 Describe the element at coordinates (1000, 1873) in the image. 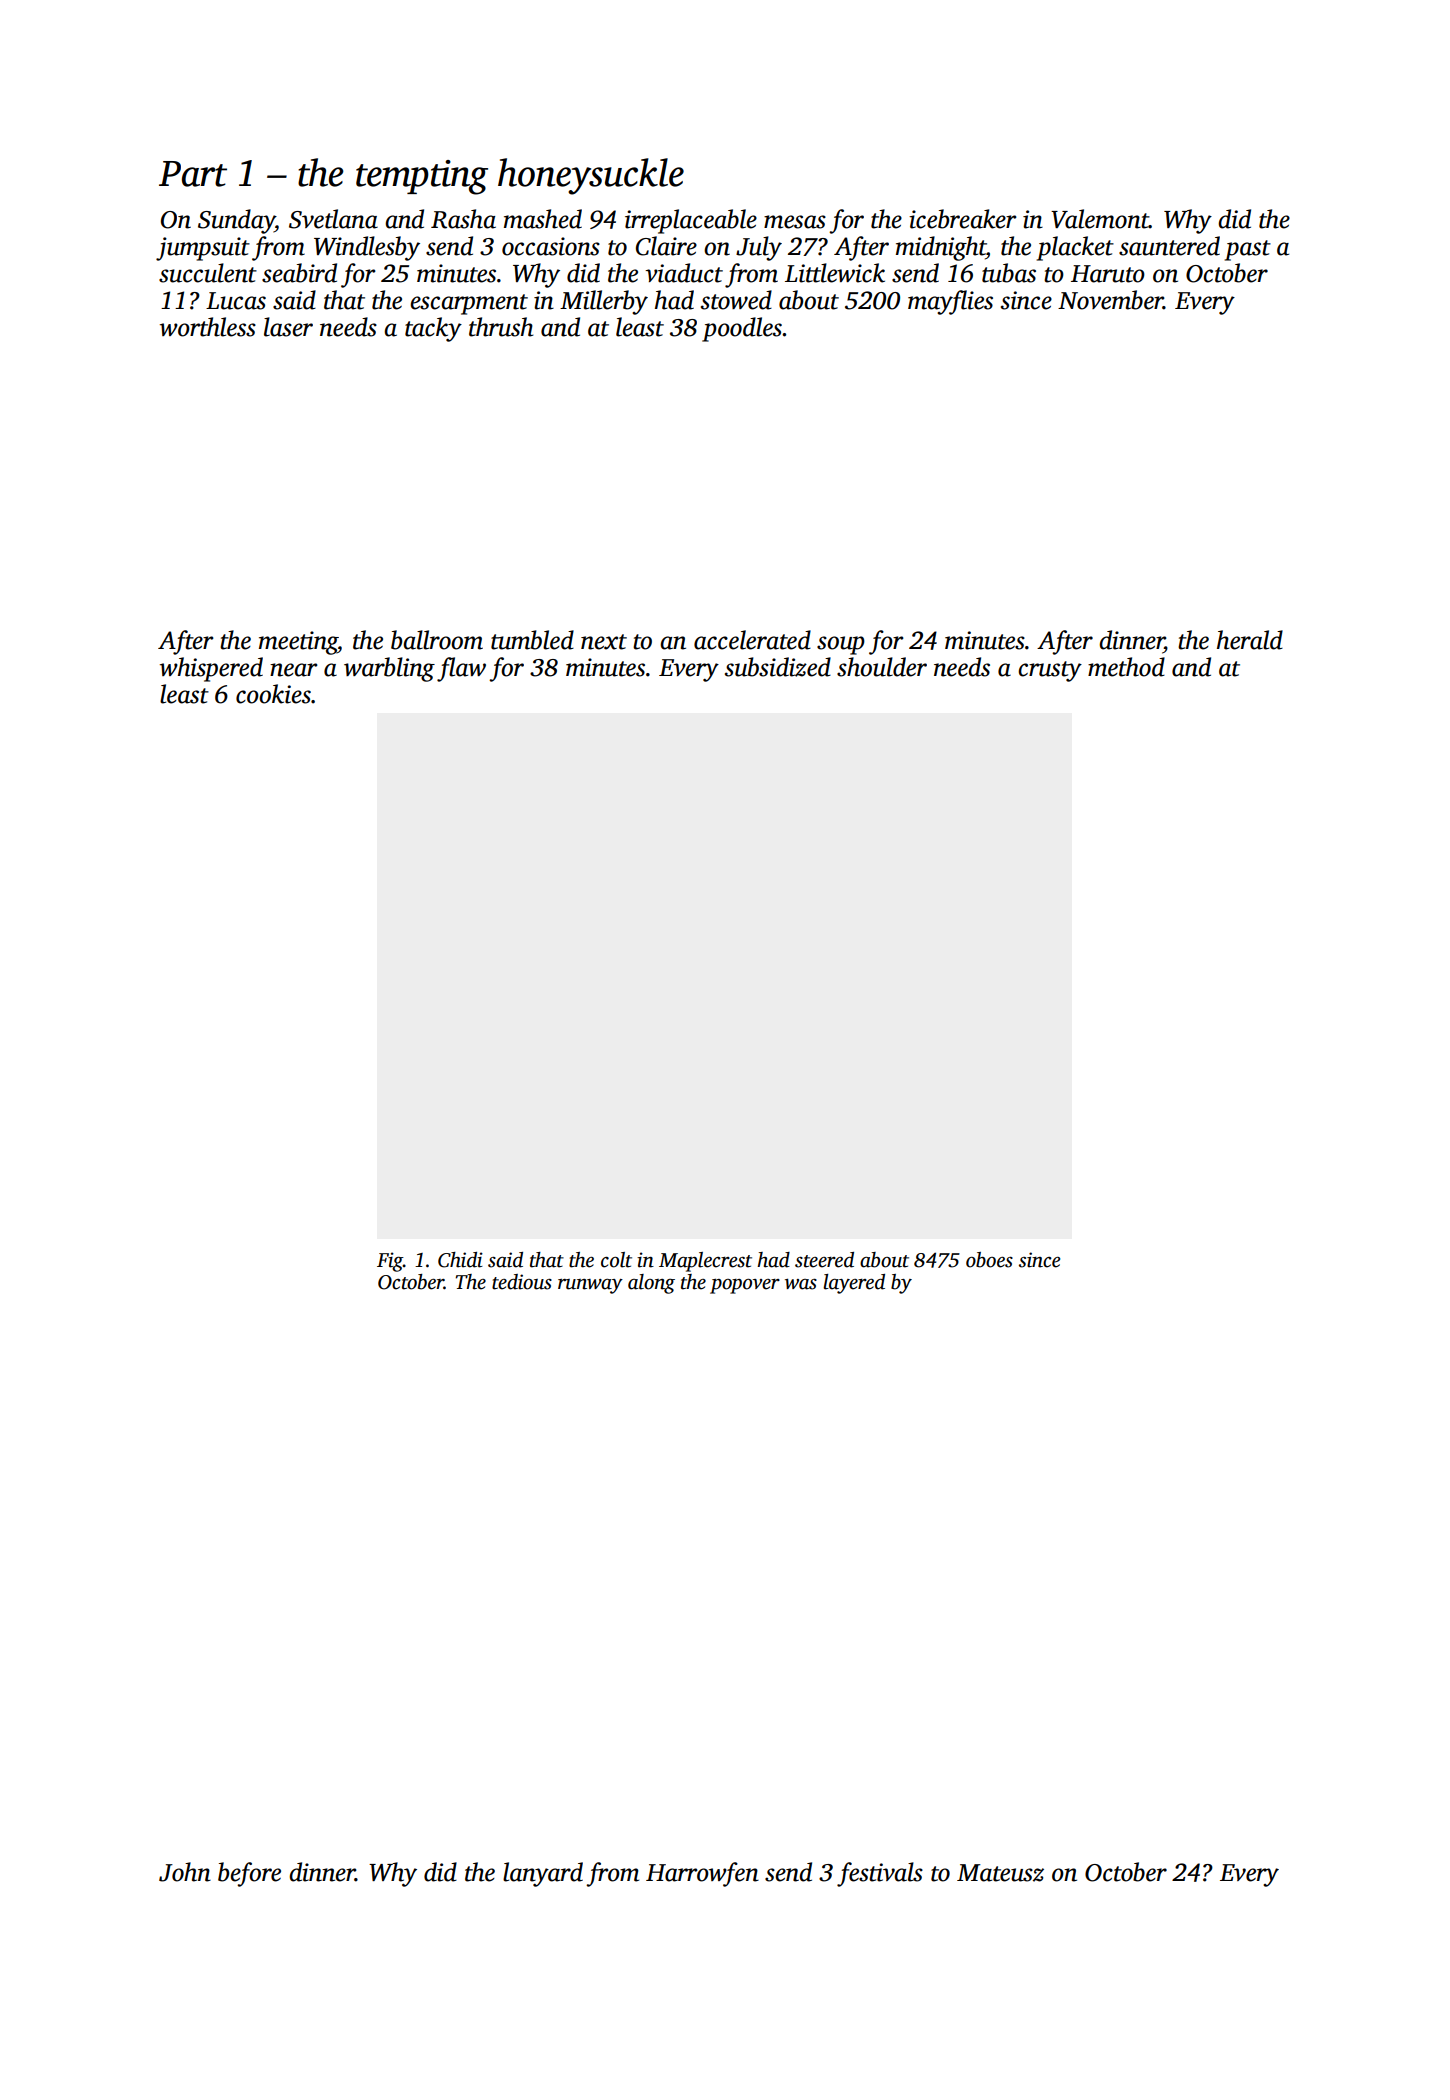

I see `Mateusz` at that location.
